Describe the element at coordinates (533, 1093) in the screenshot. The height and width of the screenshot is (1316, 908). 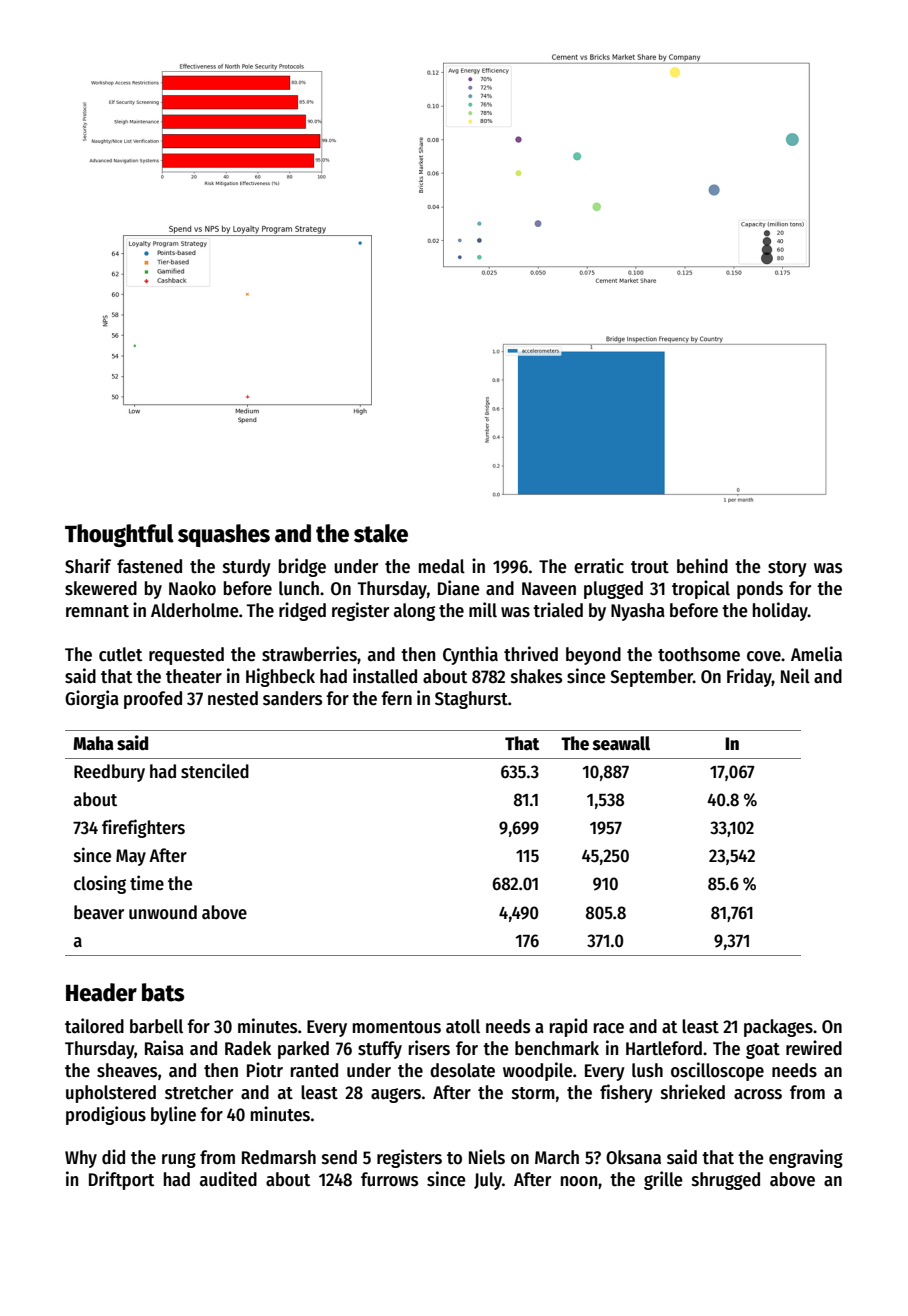
I see `storm` at that location.
